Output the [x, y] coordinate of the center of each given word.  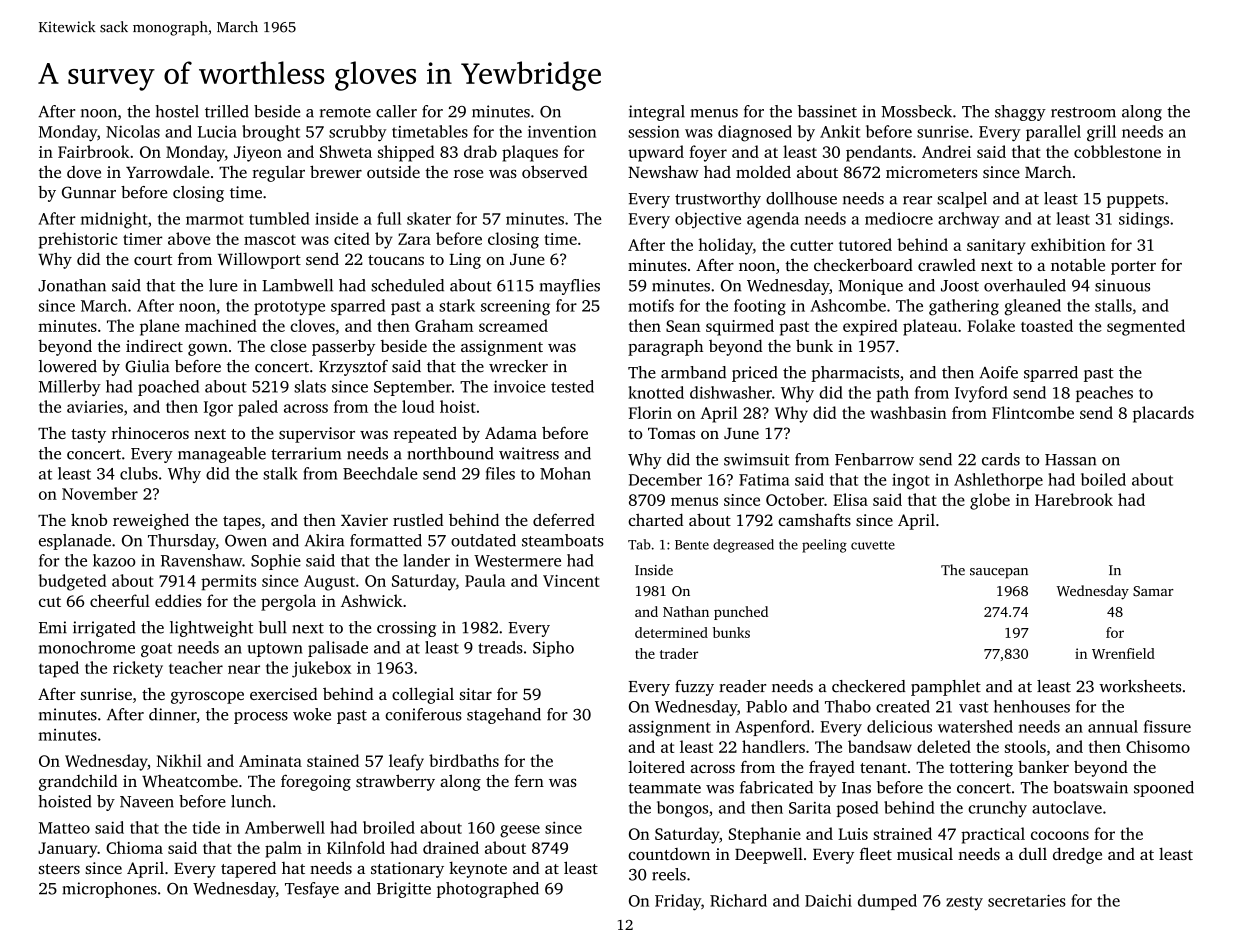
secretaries [1027, 900]
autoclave [1067, 807]
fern [529, 780]
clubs [139, 473]
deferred [564, 519]
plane [160, 327]
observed [555, 171]
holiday [726, 246]
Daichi [828, 900]
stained [333, 760]
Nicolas [133, 131]
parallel [1053, 133]
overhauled [1025, 285]
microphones [109, 890]
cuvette [873, 545]
